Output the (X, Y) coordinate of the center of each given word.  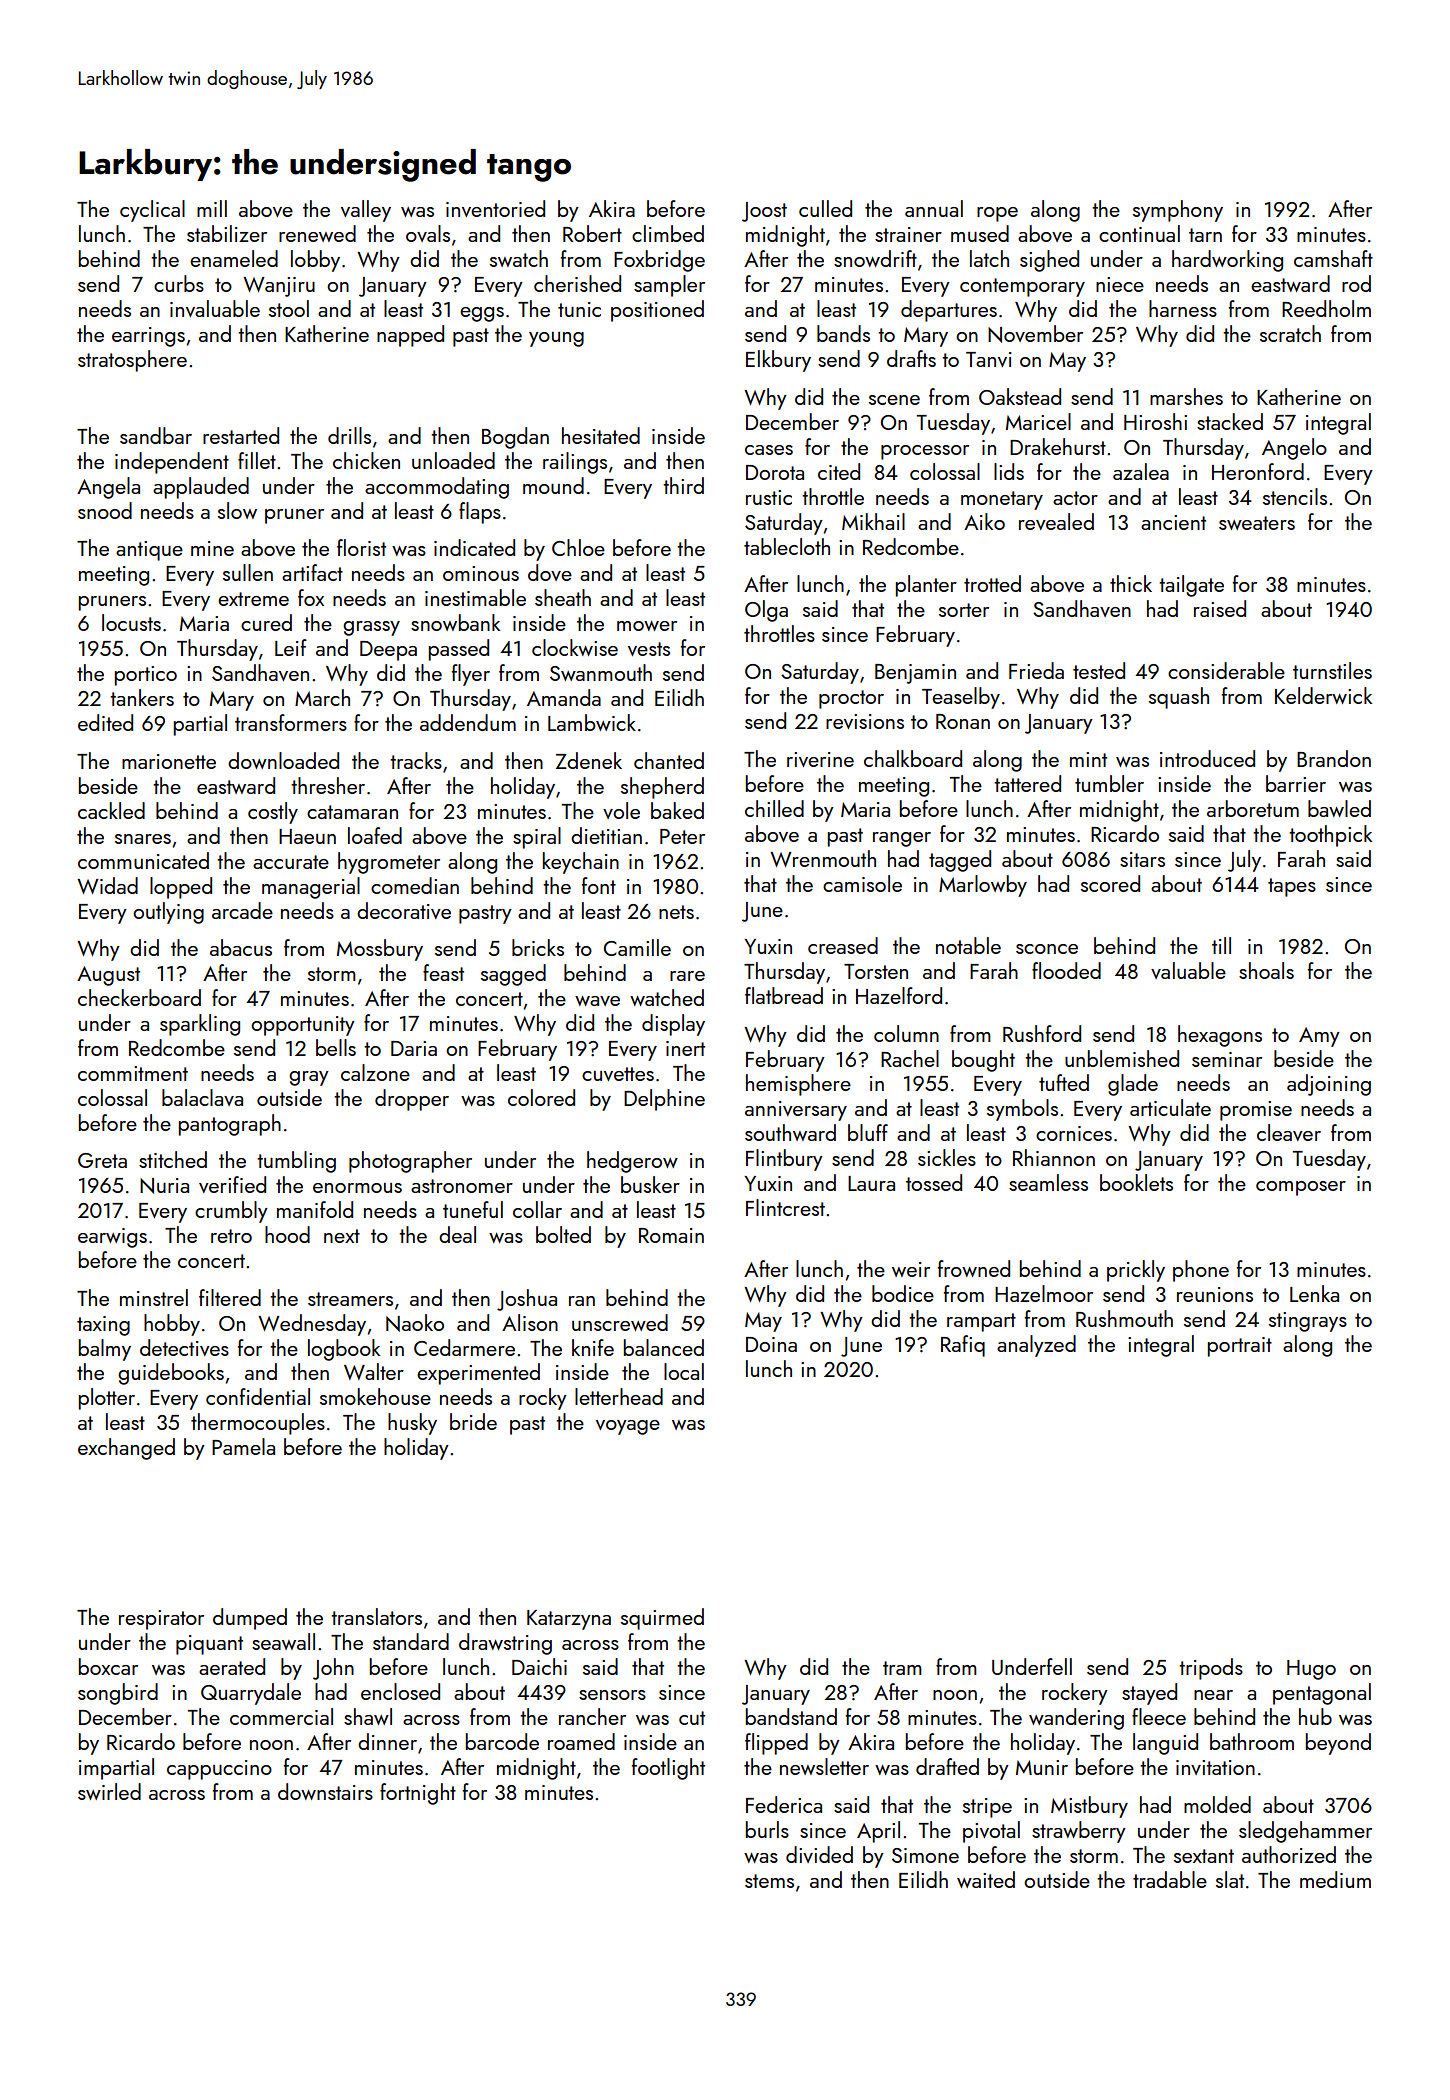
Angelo (1294, 449)
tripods (1211, 1669)
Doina (771, 1344)
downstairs (325, 1791)
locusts (131, 622)
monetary (1002, 500)
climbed (668, 233)
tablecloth (787, 546)
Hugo (1311, 1670)
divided (819, 1854)
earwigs (112, 1238)
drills (349, 435)
